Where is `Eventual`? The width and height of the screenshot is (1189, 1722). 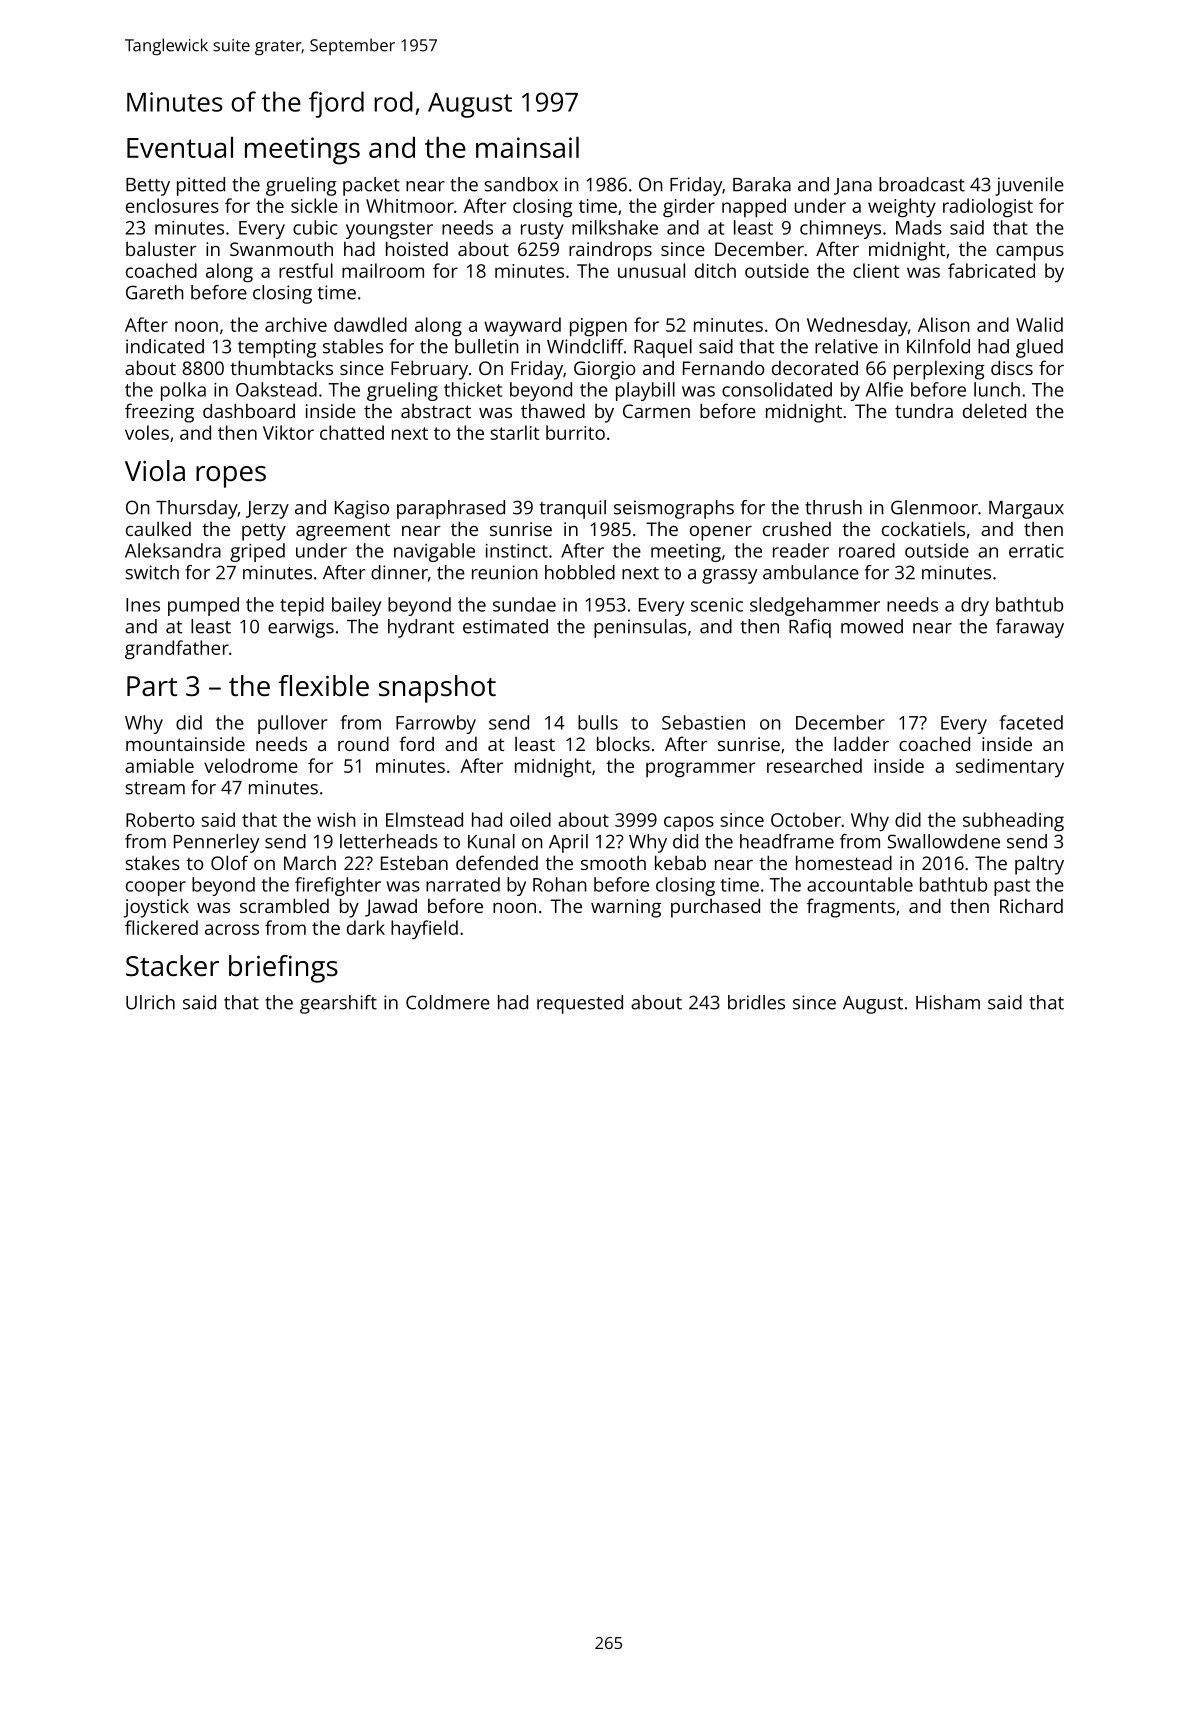 Eventual is located at coordinates (180, 147).
